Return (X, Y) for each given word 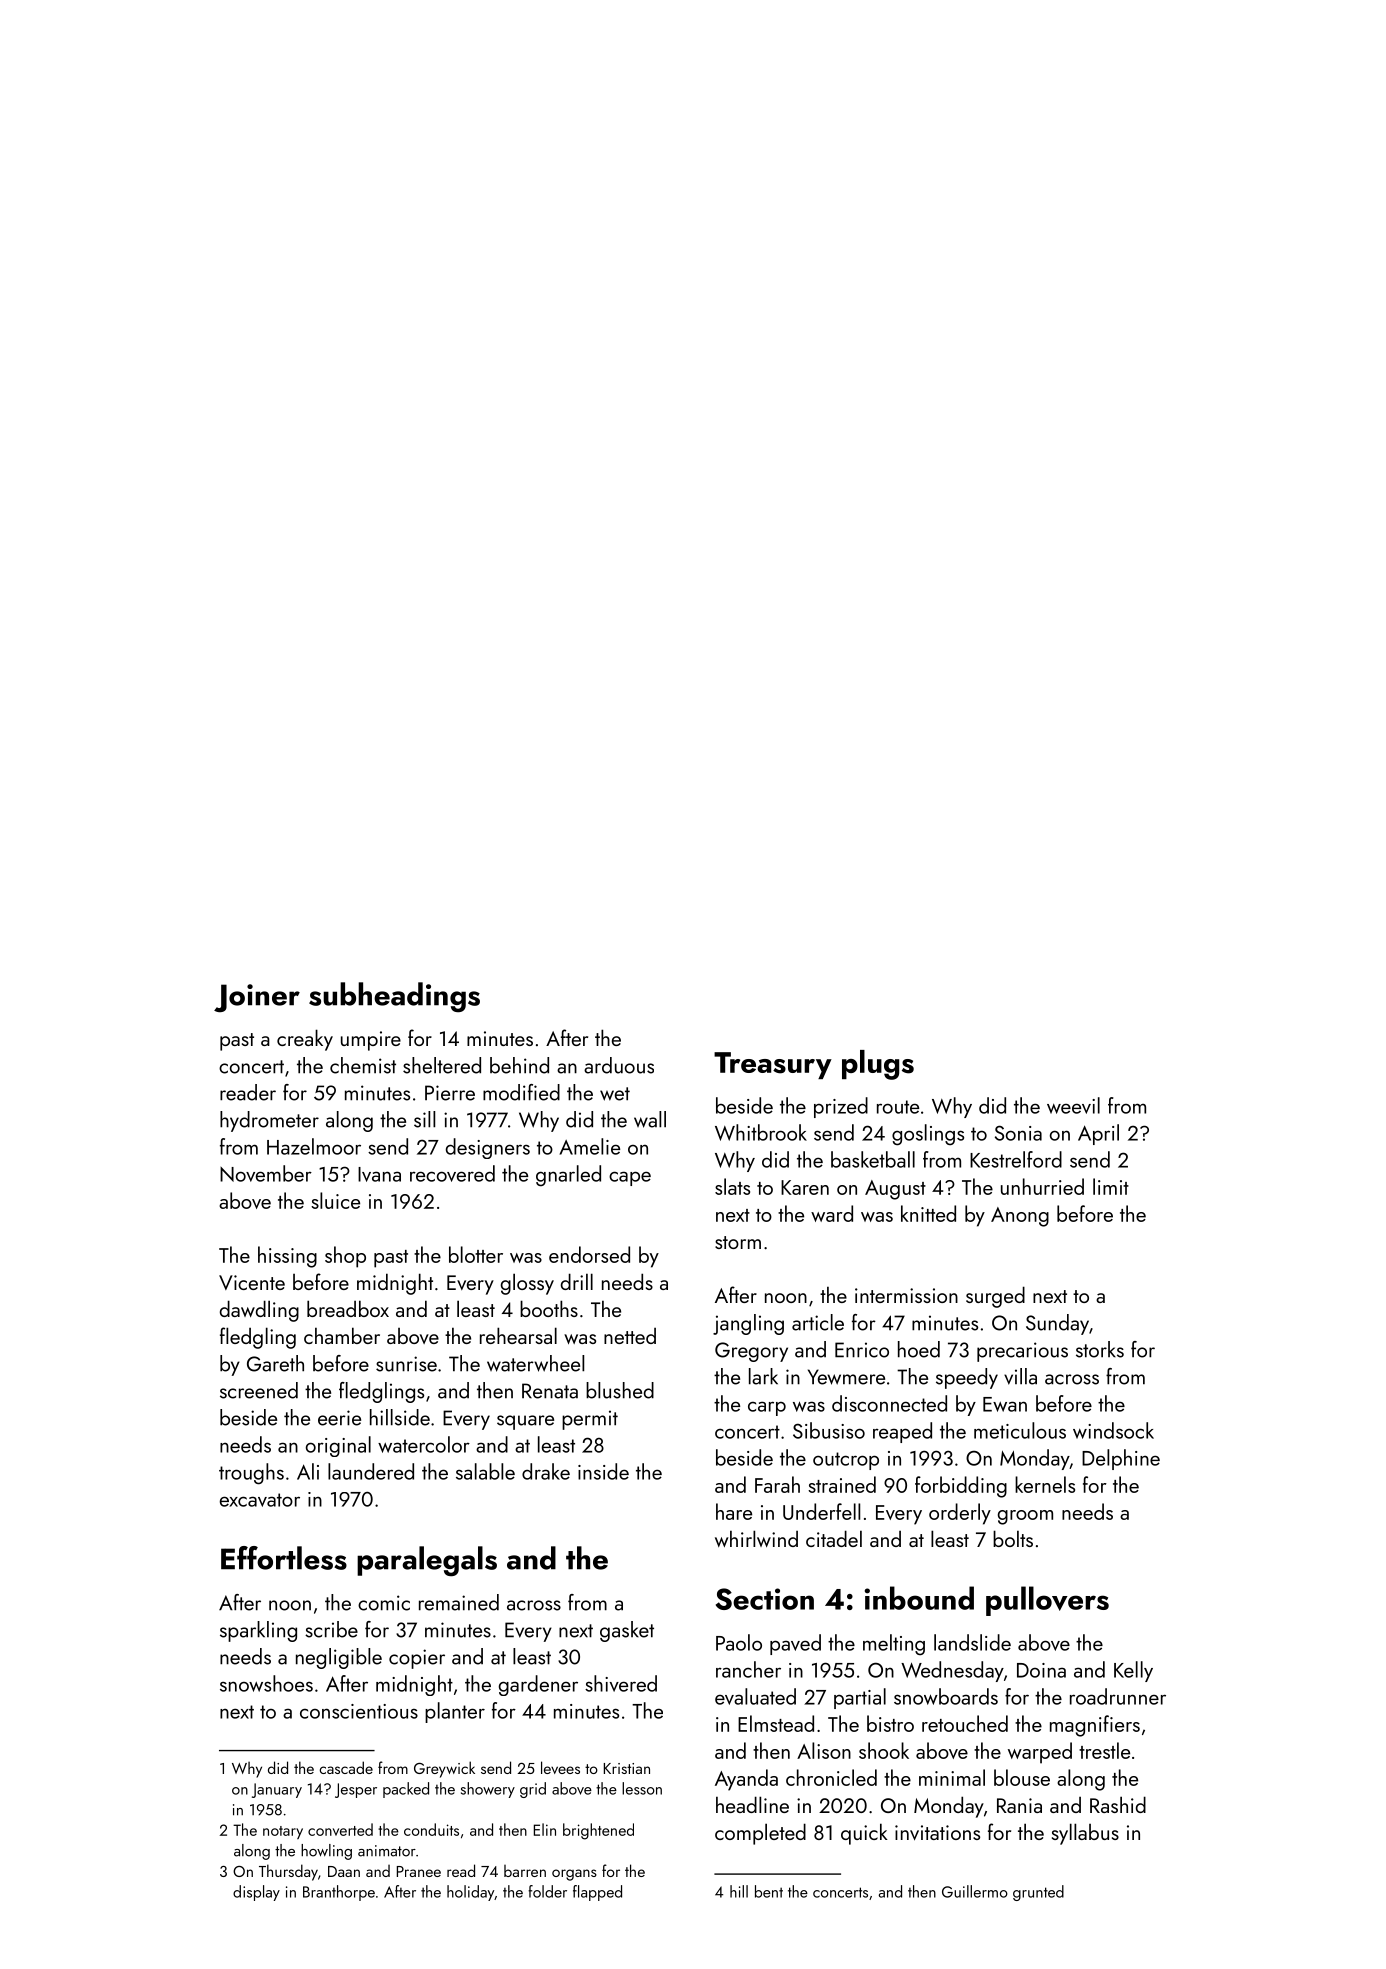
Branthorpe (339, 1893)
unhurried (1042, 1186)
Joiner (257, 998)
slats (732, 1186)
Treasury (773, 1065)
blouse (1022, 1777)
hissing (287, 1257)
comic (384, 1603)
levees (560, 1767)
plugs (878, 1065)
